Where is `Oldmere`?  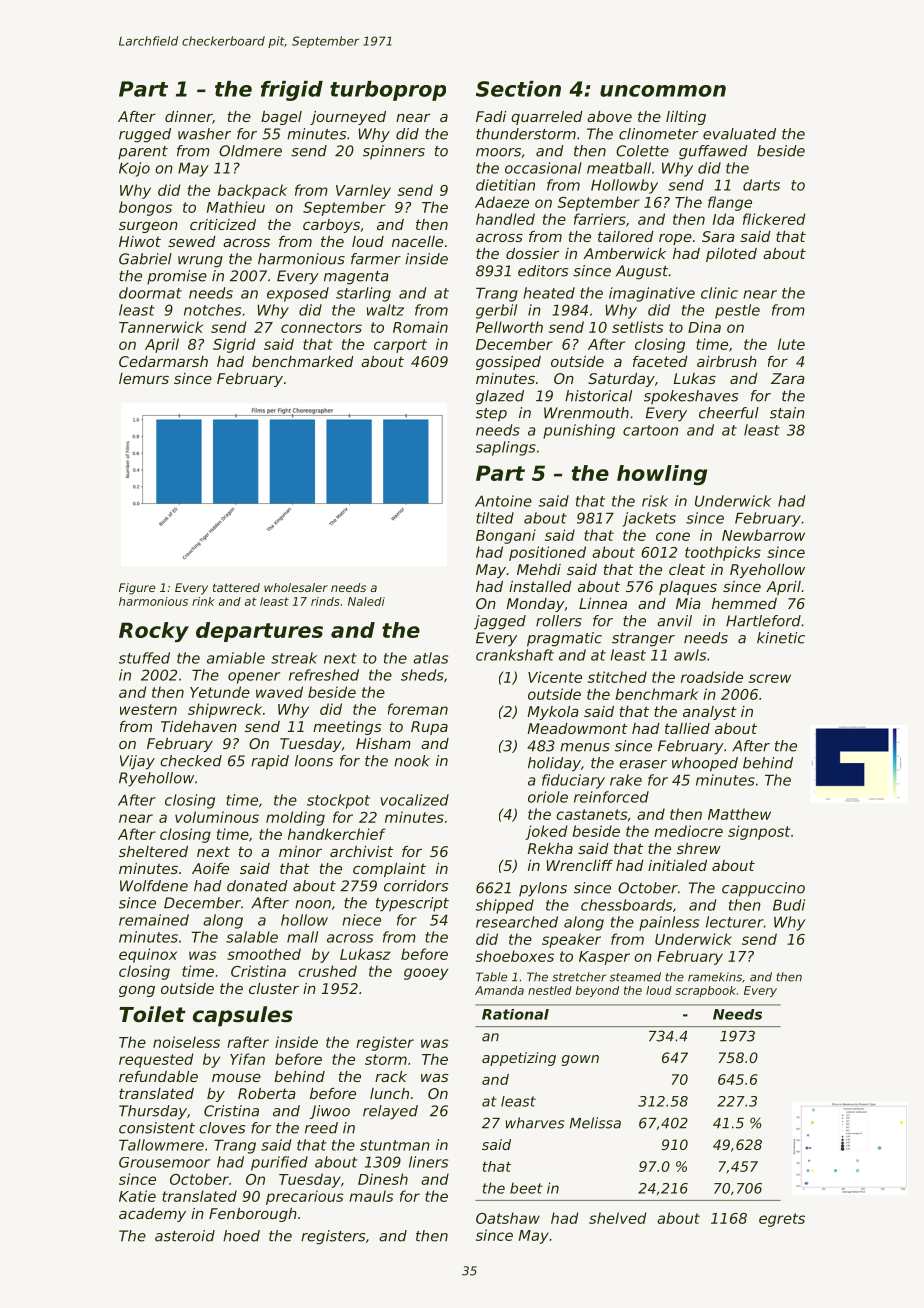 Oldmere is located at coordinates (250, 151).
